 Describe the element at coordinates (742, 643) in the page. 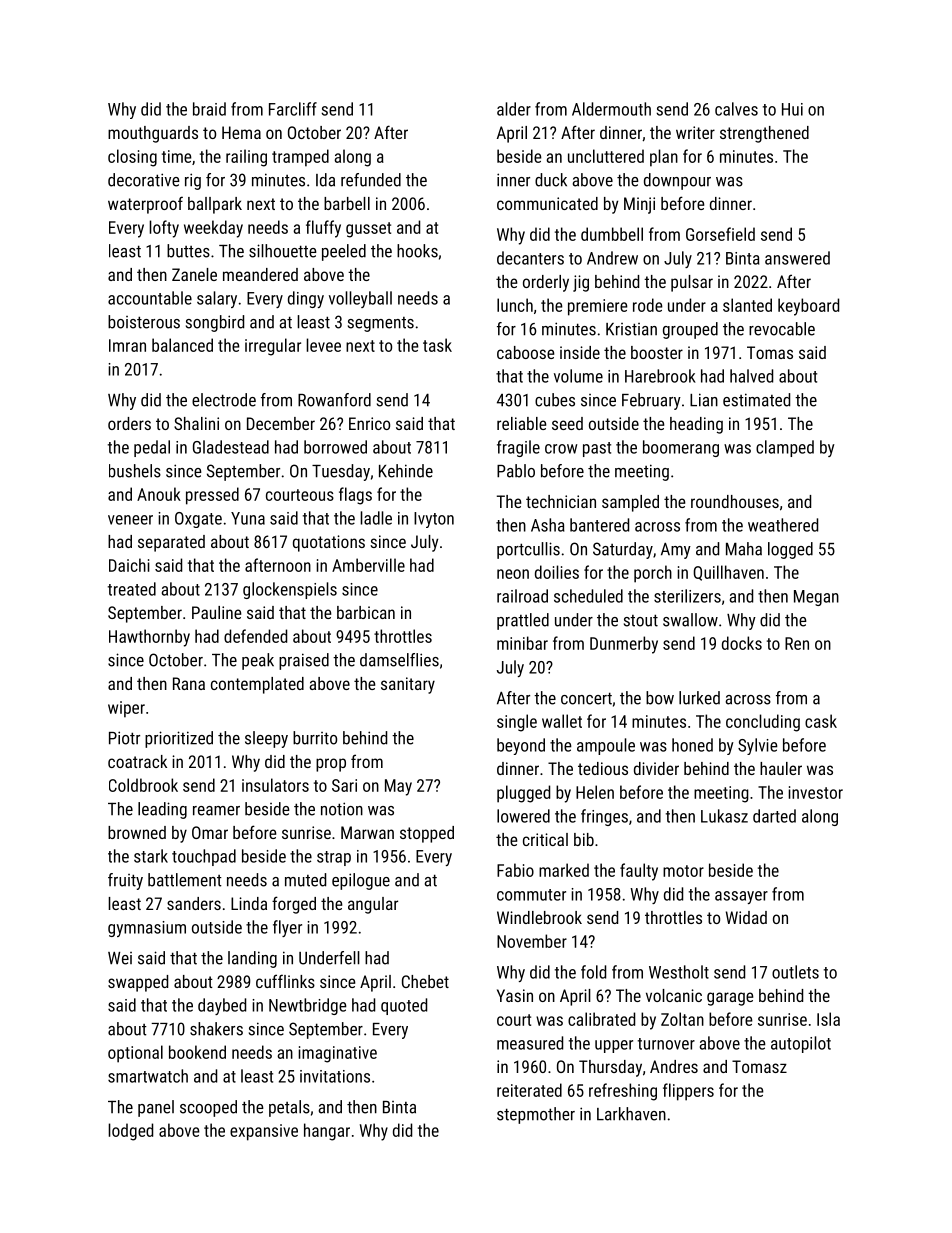

I see `docks` at that location.
